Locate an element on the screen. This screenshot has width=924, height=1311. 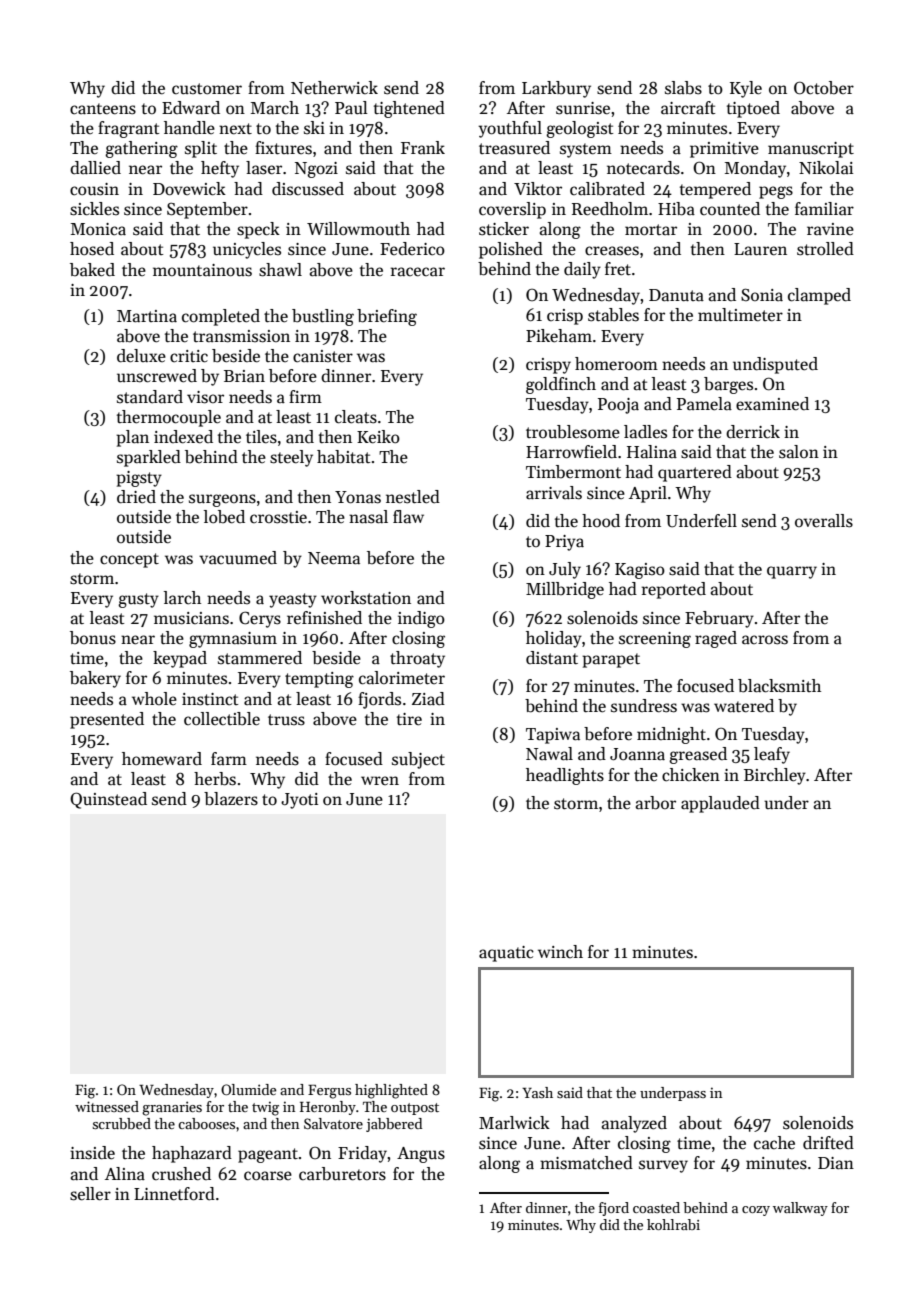
familiar is located at coordinates (824, 209).
